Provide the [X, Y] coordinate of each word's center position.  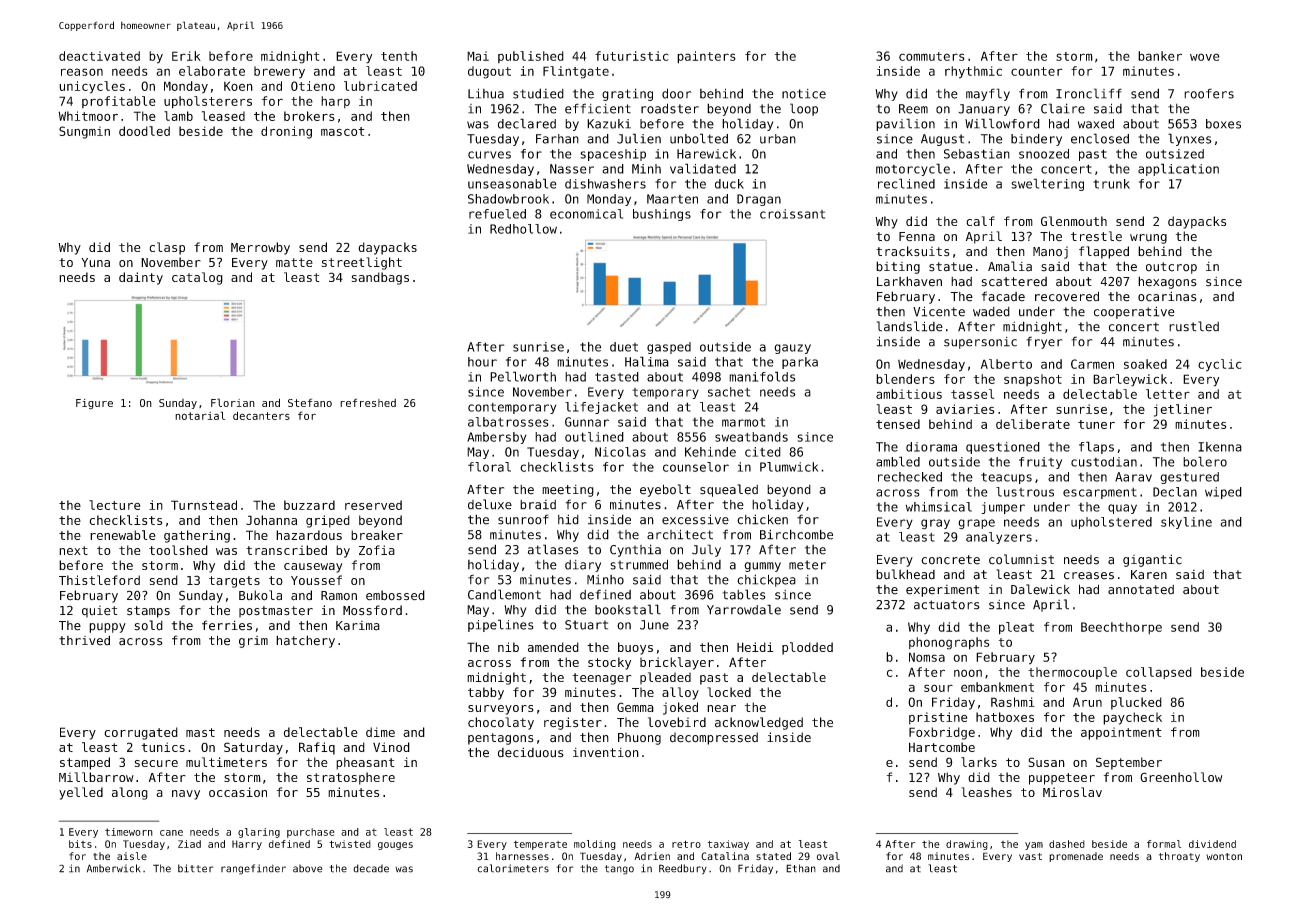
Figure [94, 404]
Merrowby [260, 248]
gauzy [792, 349]
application [1178, 169]
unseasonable [512, 183]
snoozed [1044, 154]
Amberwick [114, 868]
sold [149, 625]
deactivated [99, 56]
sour [938, 688]
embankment [997, 687]
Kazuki [609, 124]
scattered [1014, 282]
